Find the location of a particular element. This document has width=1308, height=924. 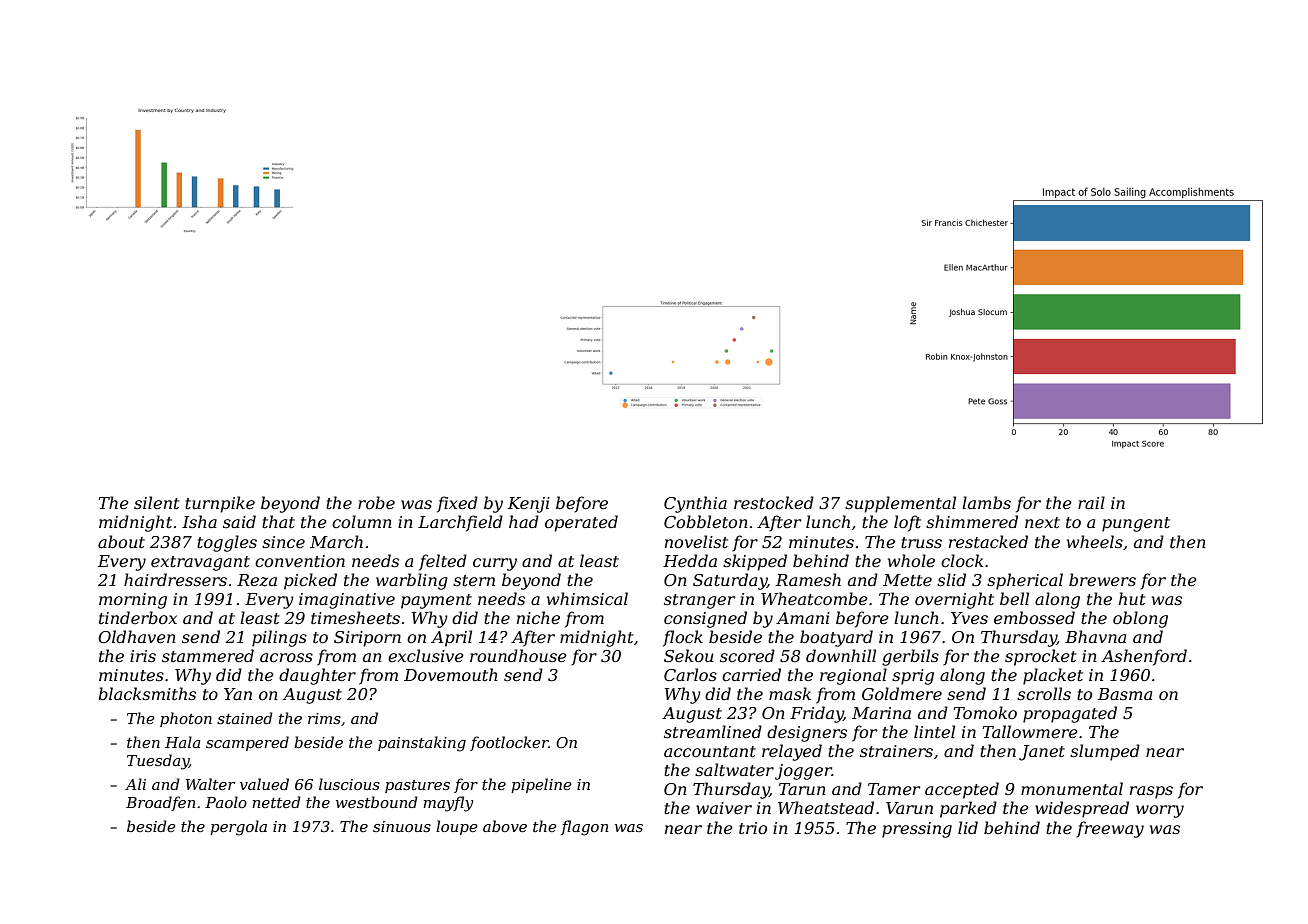

flagon is located at coordinates (584, 828).
